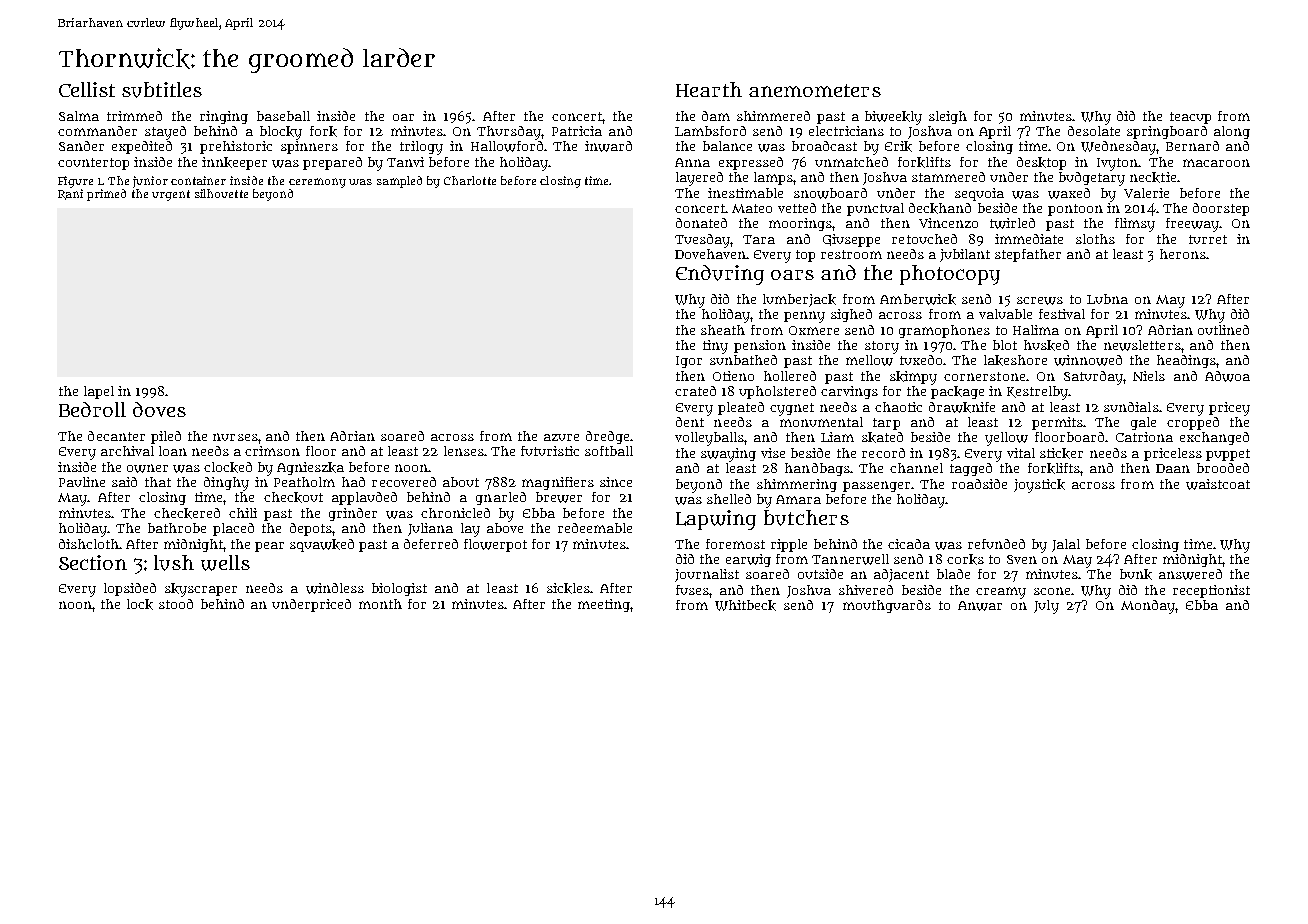 The width and height of the screenshot is (1308, 924). Describe the element at coordinates (962, 407) in the screenshot. I see `drawknife` at that location.
